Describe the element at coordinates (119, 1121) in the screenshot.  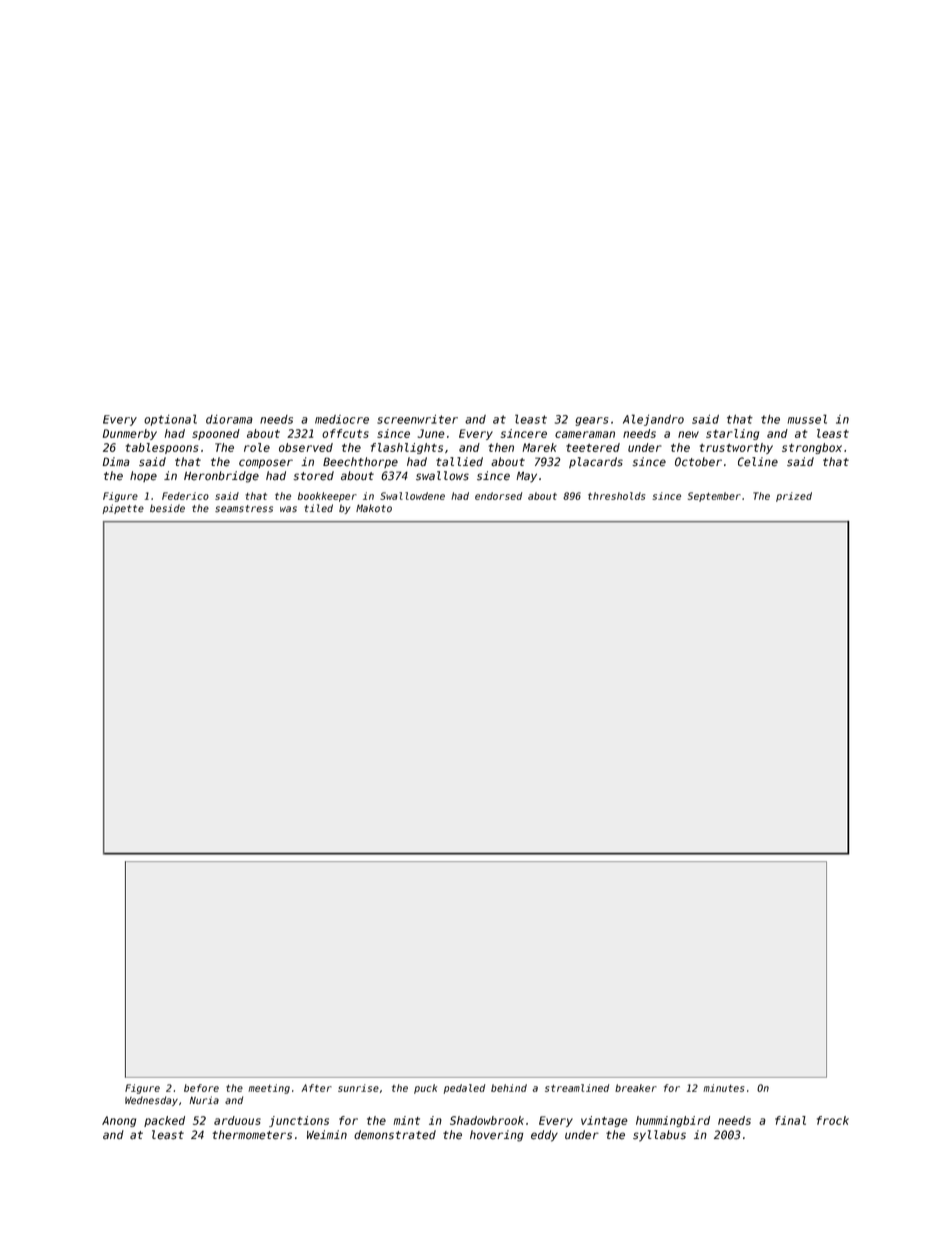
I see `Anong` at that location.
